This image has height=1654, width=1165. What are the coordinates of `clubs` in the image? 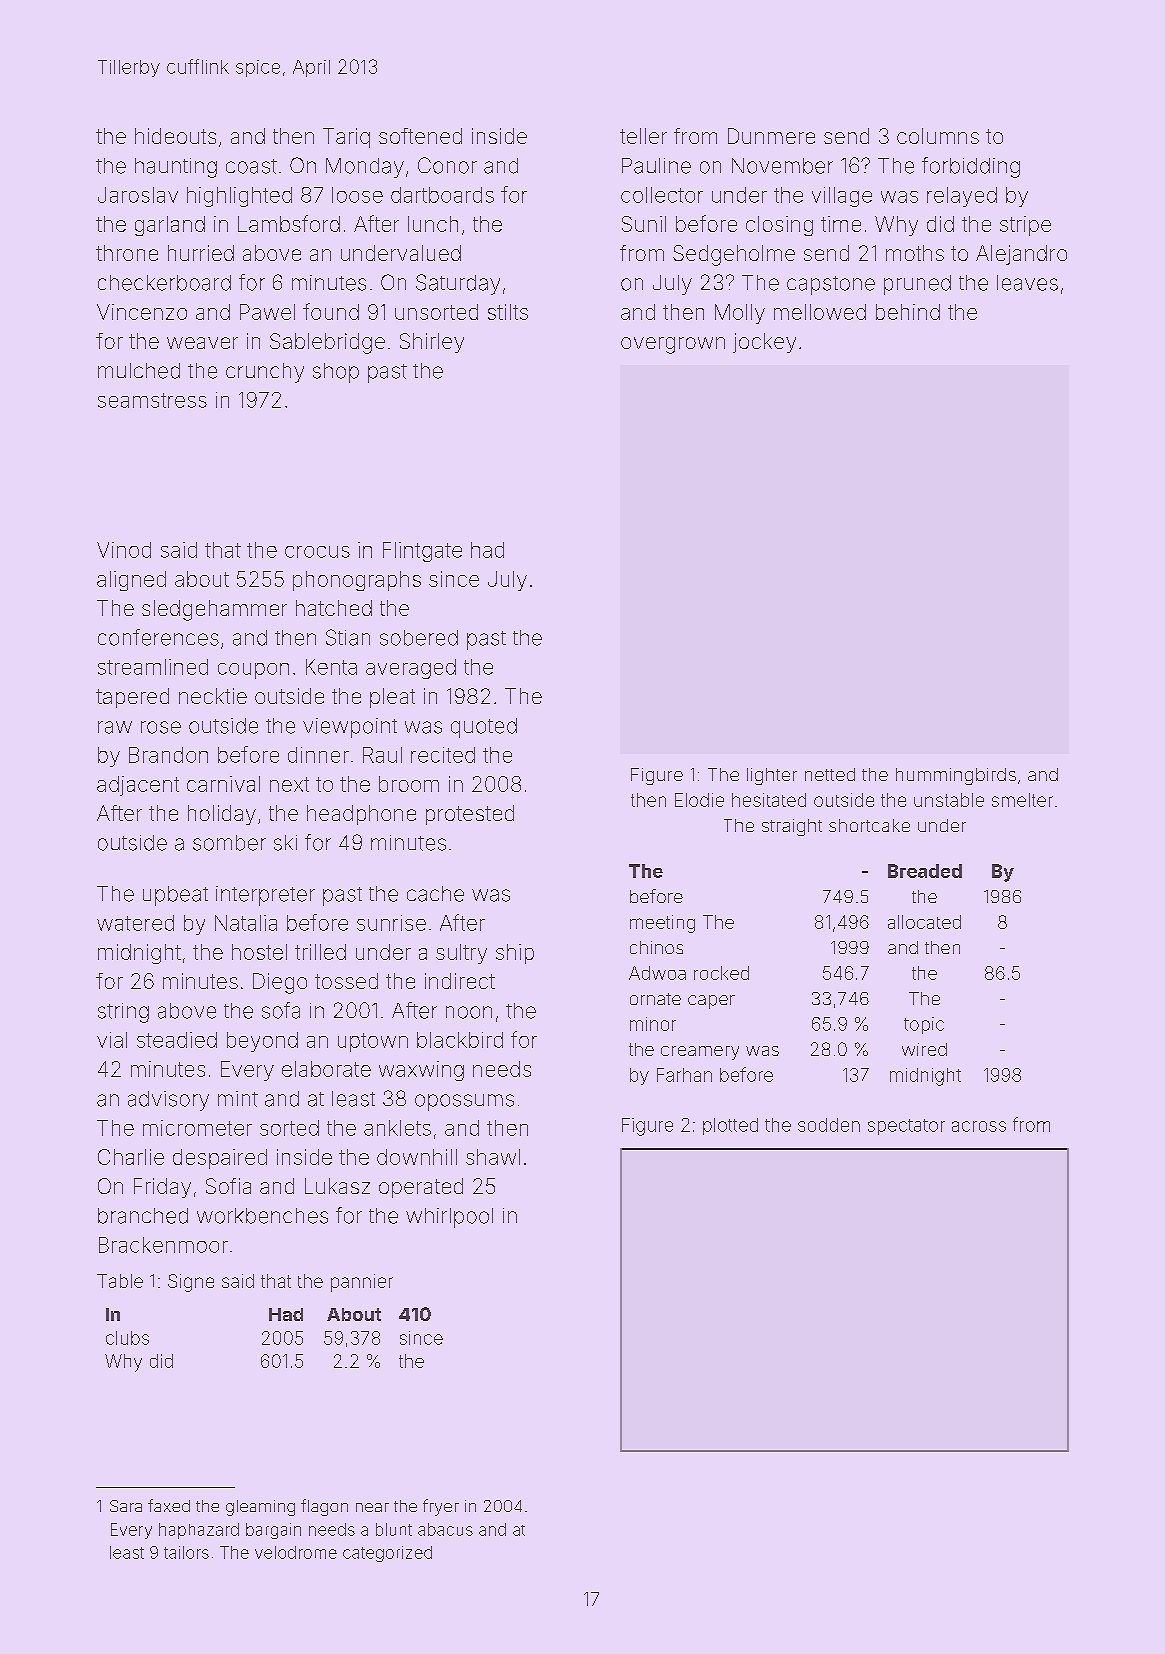 It's located at (127, 1338).
